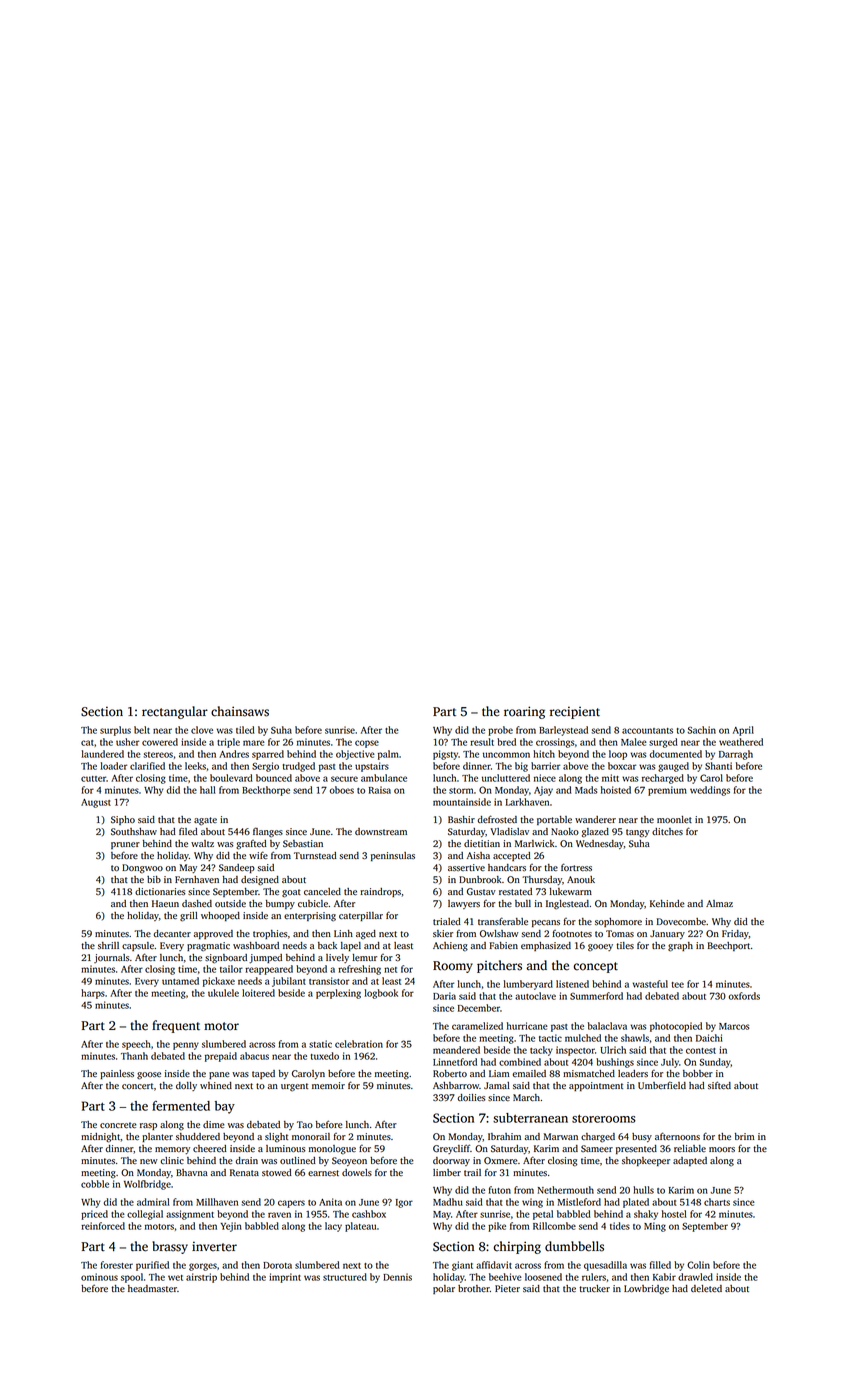 The image size is (849, 1400). I want to click on journals, so click(111, 958).
